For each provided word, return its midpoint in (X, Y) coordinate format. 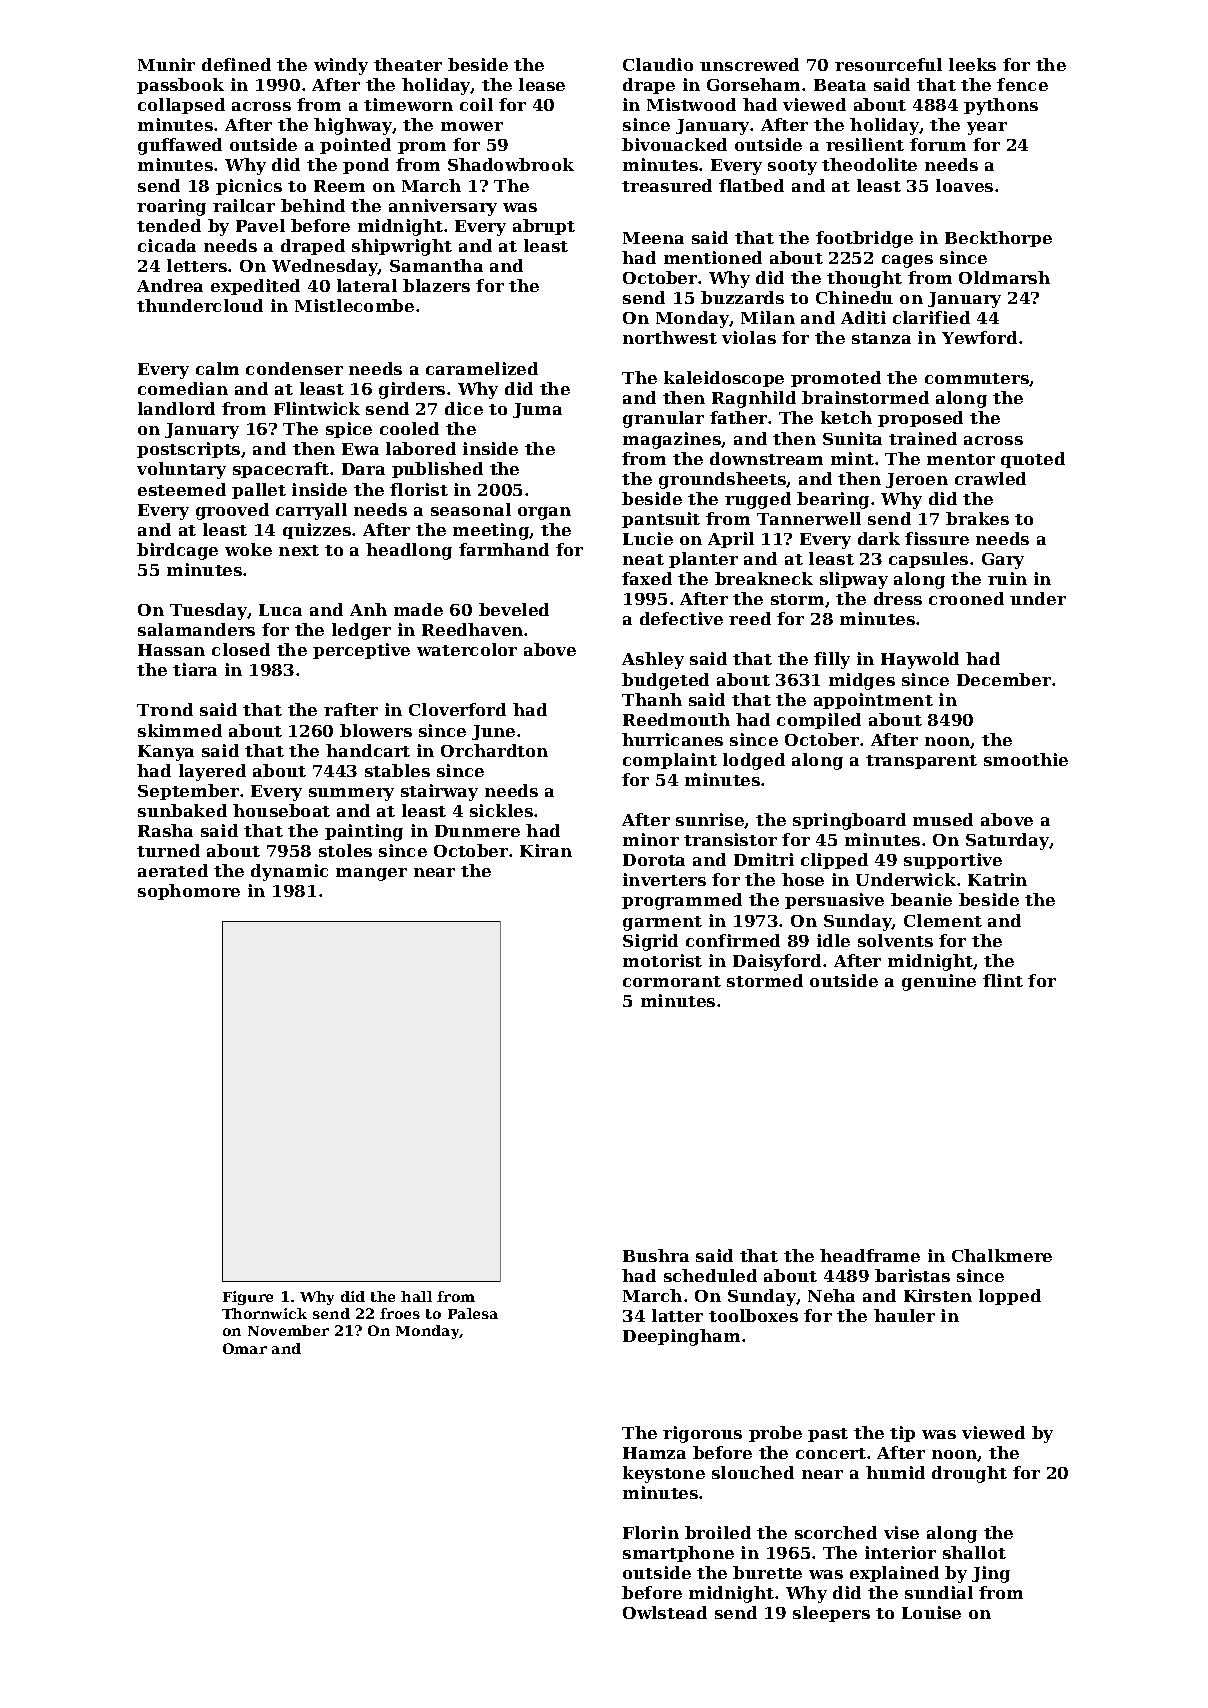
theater (408, 64)
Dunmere (477, 831)
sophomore (189, 892)
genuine (939, 982)
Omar (245, 1348)
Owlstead (665, 1612)
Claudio (658, 64)
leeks (972, 64)
